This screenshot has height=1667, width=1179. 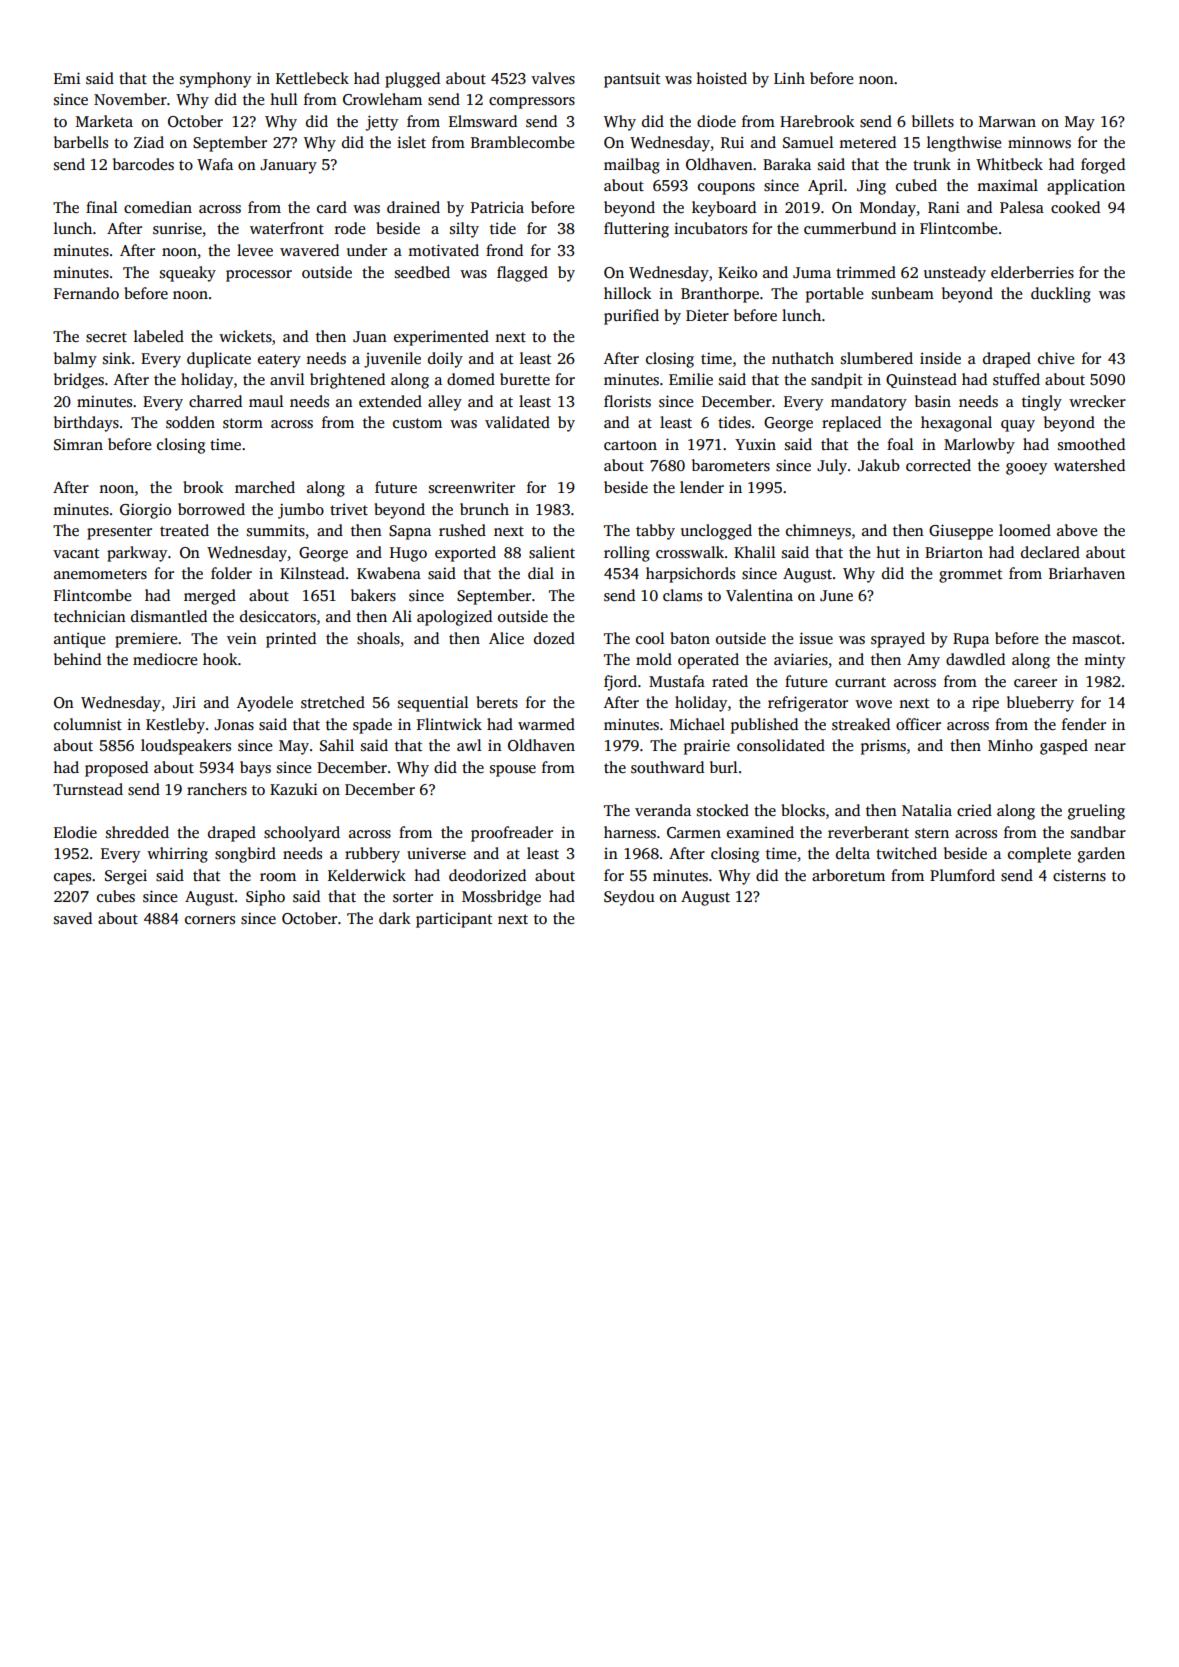 What do you see at coordinates (464, 230) in the screenshot?
I see `silty` at bounding box center [464, 230].
